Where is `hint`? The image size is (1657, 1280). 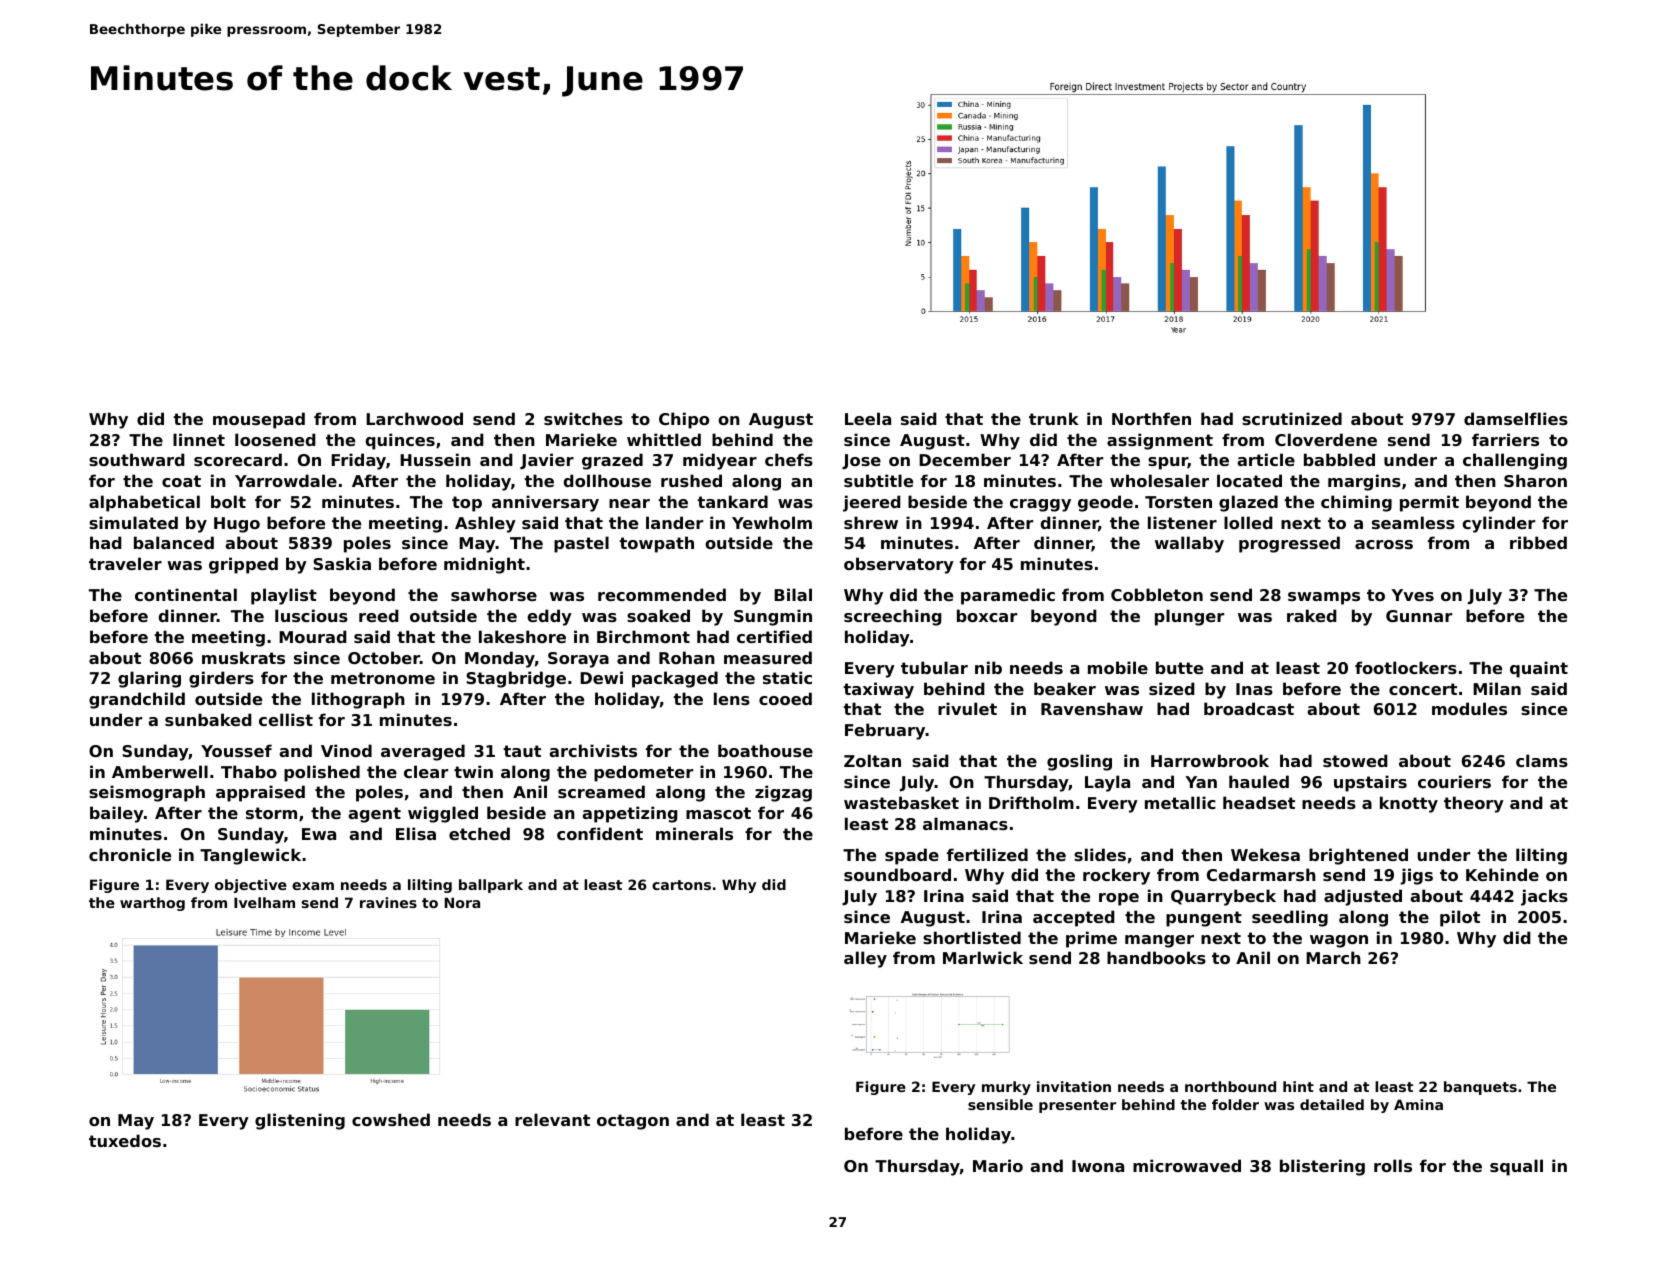
hint is located at coordinates (1298, 1086).
